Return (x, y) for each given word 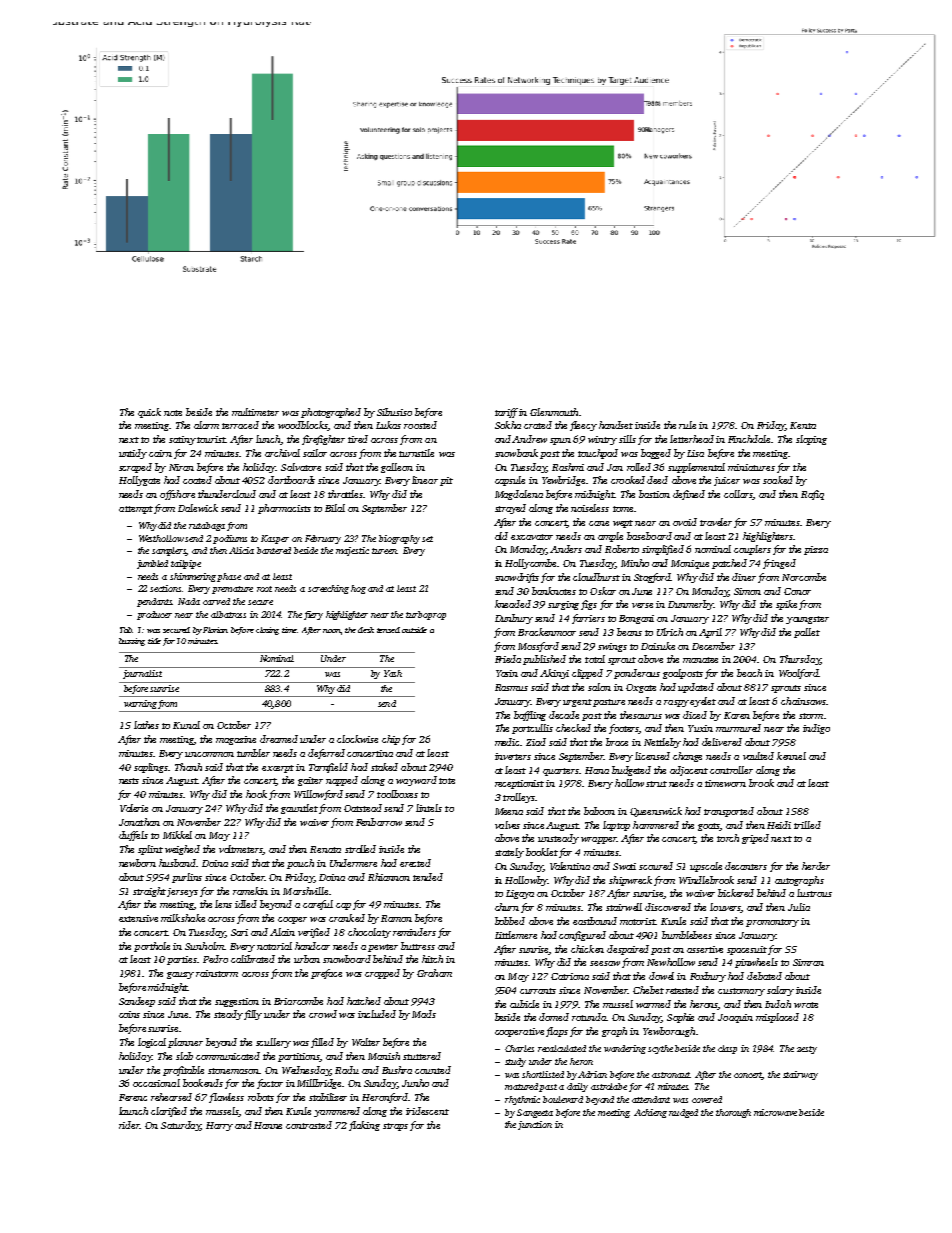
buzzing (132, 642)
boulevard (563, 1099)
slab (184, 1056)
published (544, 660)
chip (391, 740)
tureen (384, 551)
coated (197, 480)
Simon (747, 591)
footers (624, 729)
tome (623, 509)
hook (256, 794)
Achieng (650, 1113)
